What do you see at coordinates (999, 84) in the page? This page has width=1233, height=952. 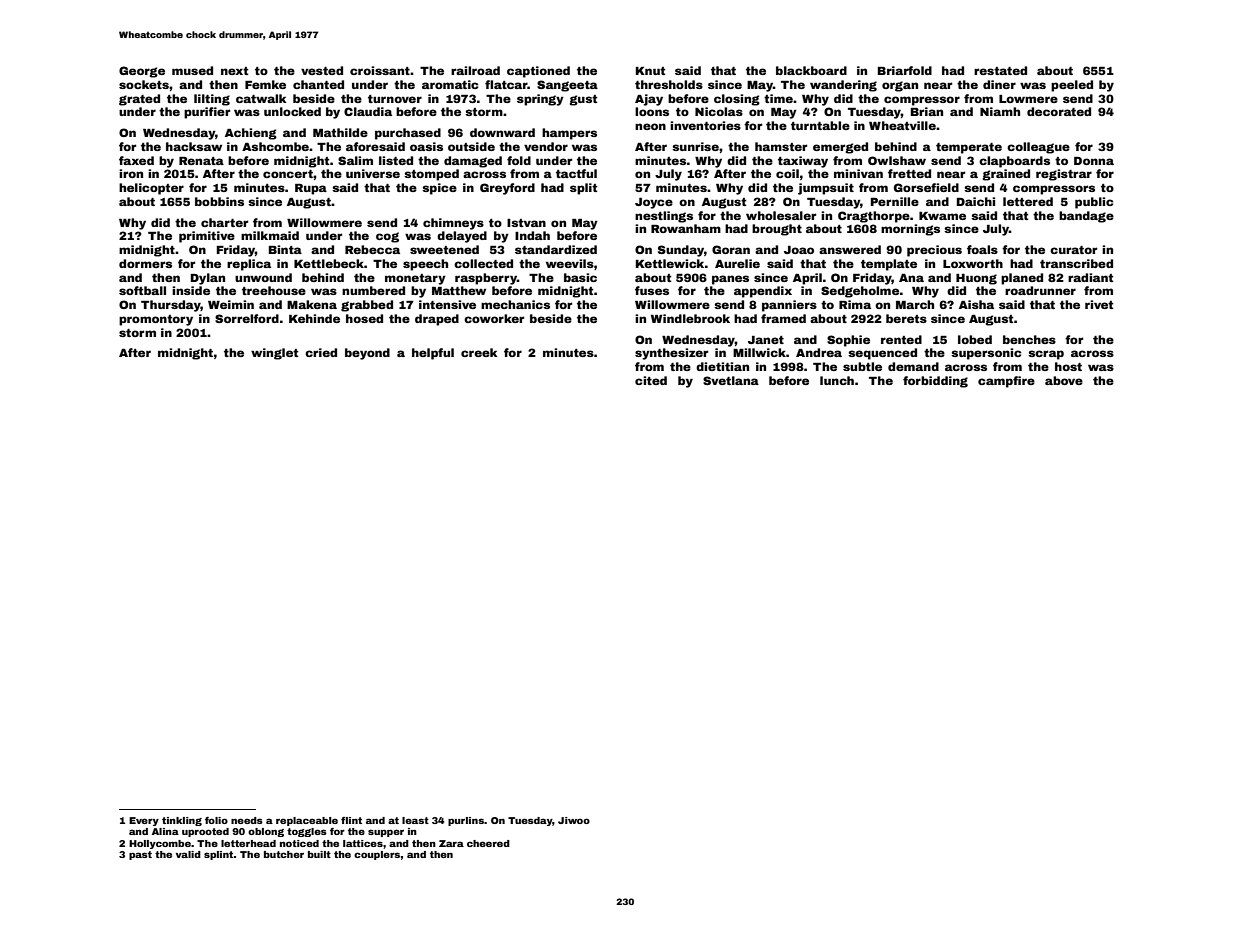 I see `diner` at bounding box center [999, 84].
